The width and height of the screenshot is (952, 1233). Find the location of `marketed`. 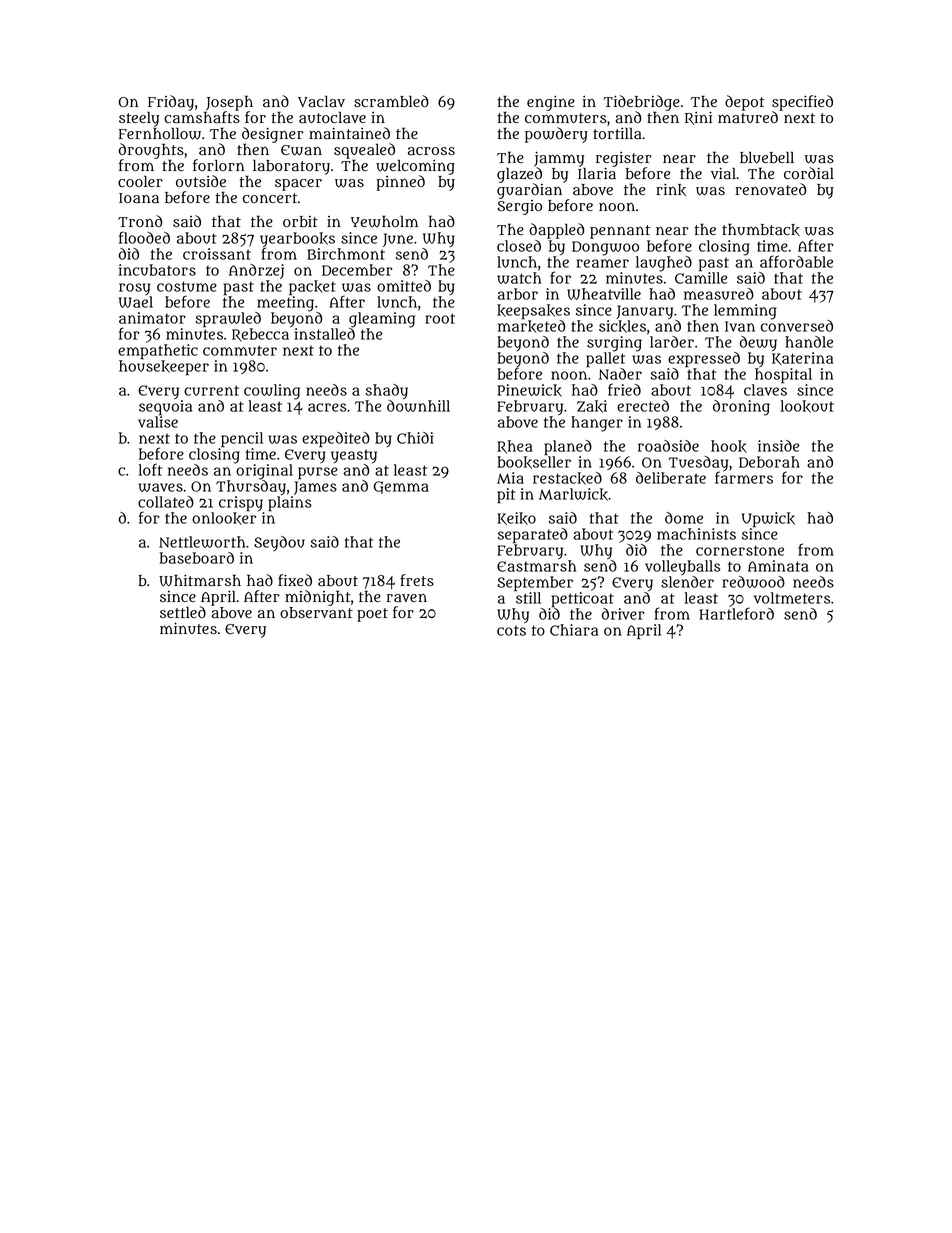

marketed is located at coordinates (531, 326).
